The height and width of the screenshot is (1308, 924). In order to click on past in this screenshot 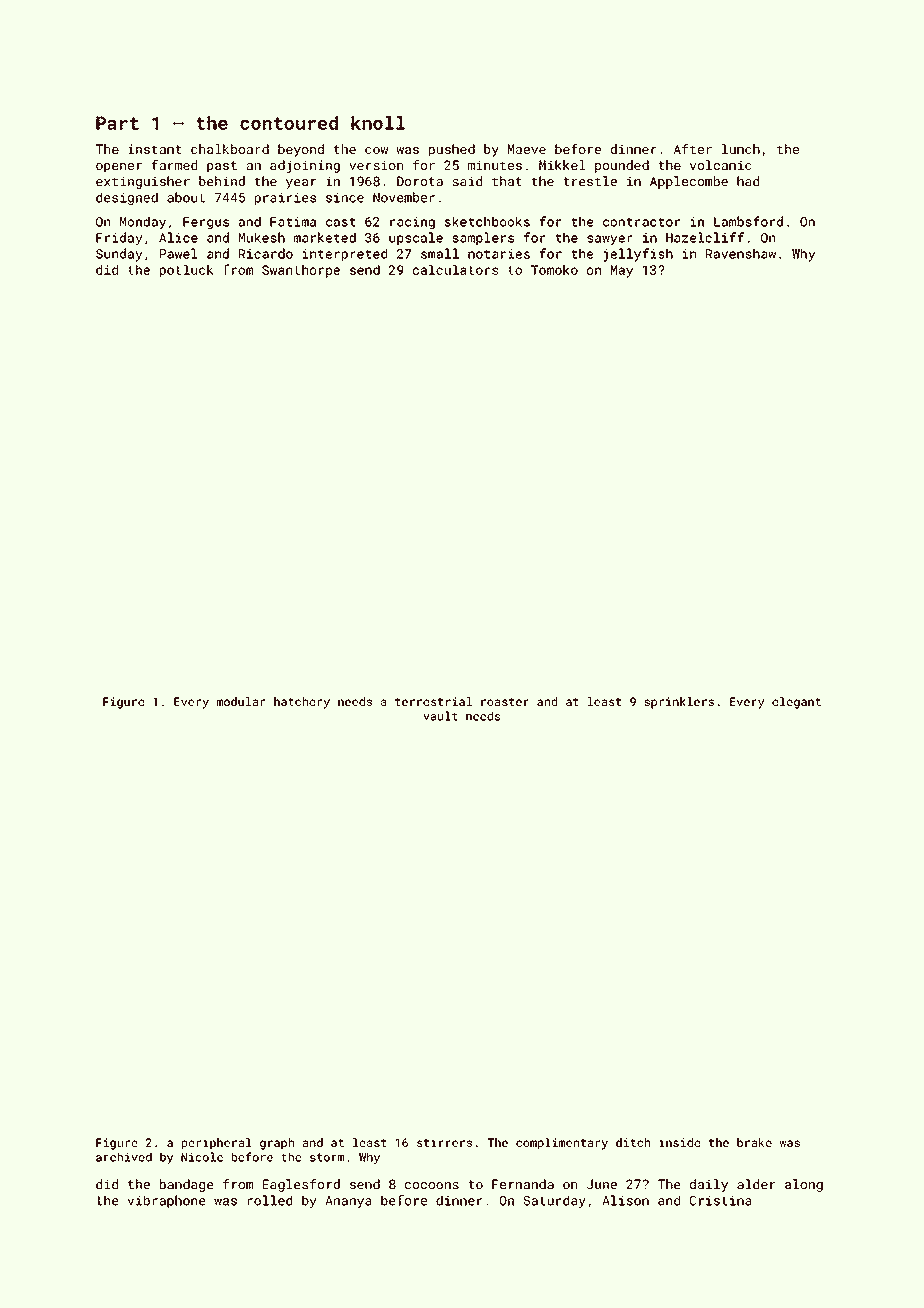, I will do `click(222, 167)`.
